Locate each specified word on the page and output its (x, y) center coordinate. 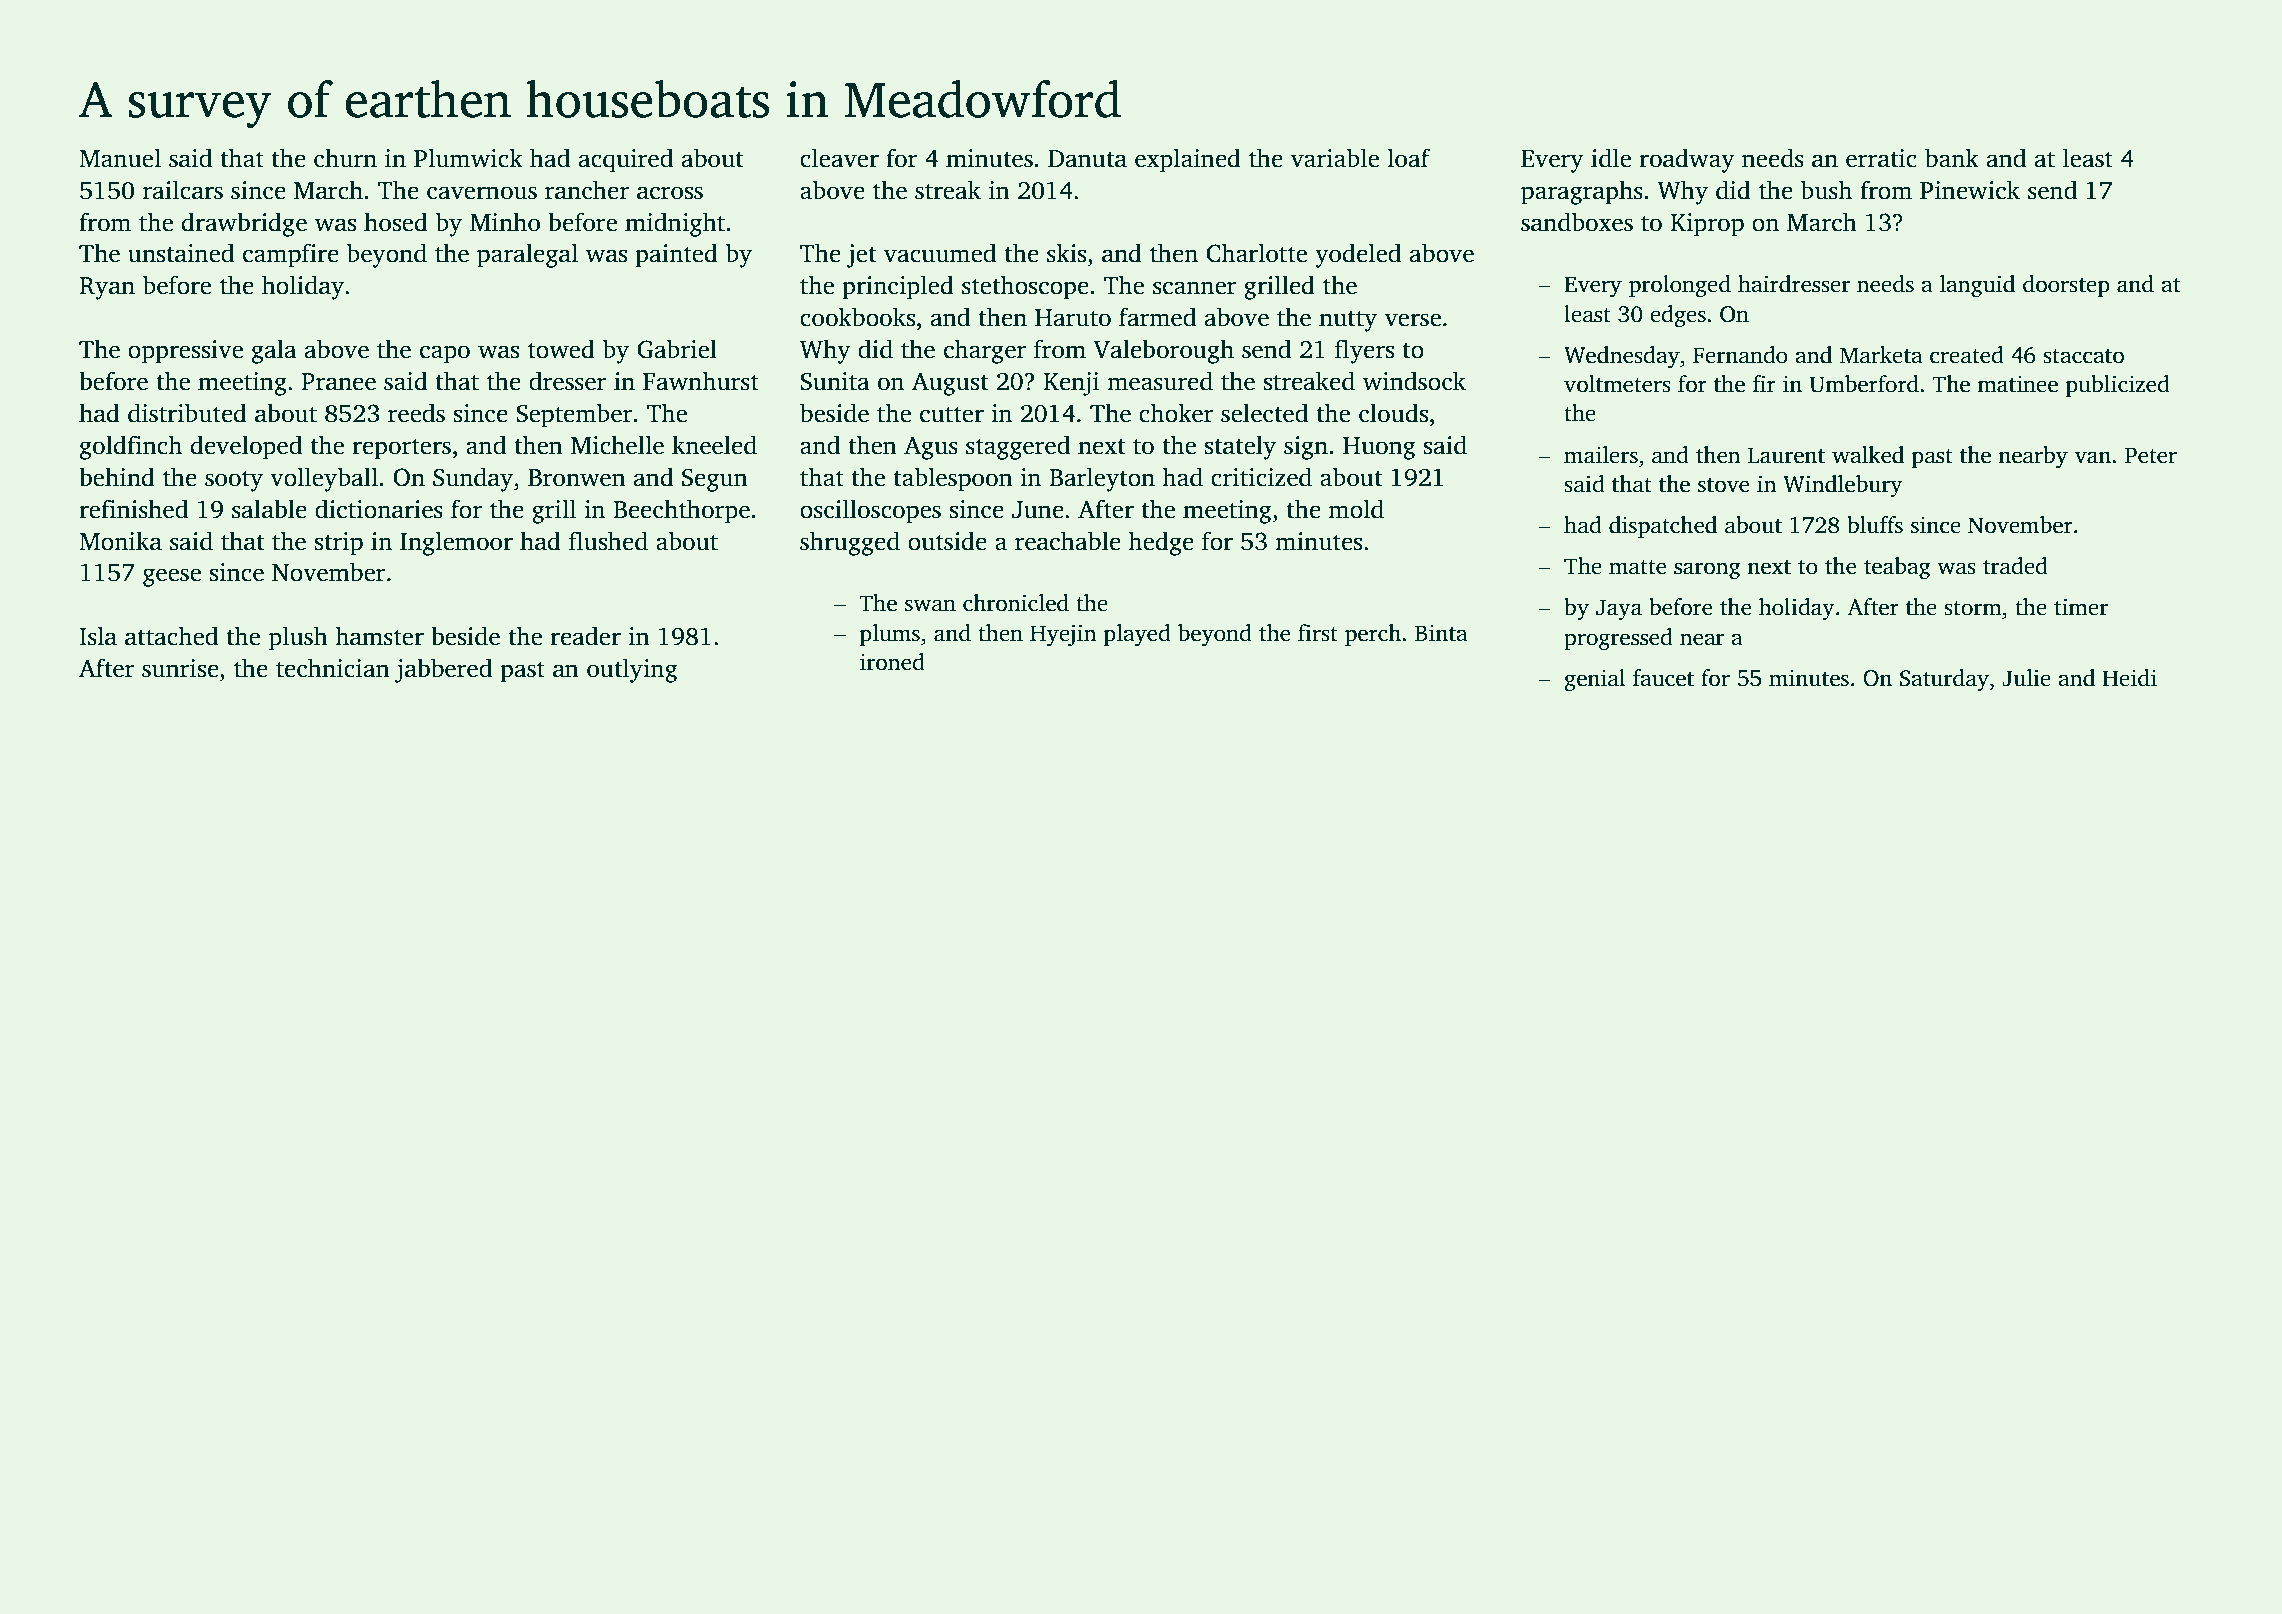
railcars (183, 190)
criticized (1261, 477)
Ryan (107, 288)
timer (2081, 607)
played (1137, 635)
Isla (98, 636)
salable (269, 509)
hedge (1161, 543)
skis (1066, 253)
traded (2015, 566)
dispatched (1663, 527)
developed (246, 447)
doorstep (2066, 286)
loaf (1409, 158)
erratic (1881, 158)
